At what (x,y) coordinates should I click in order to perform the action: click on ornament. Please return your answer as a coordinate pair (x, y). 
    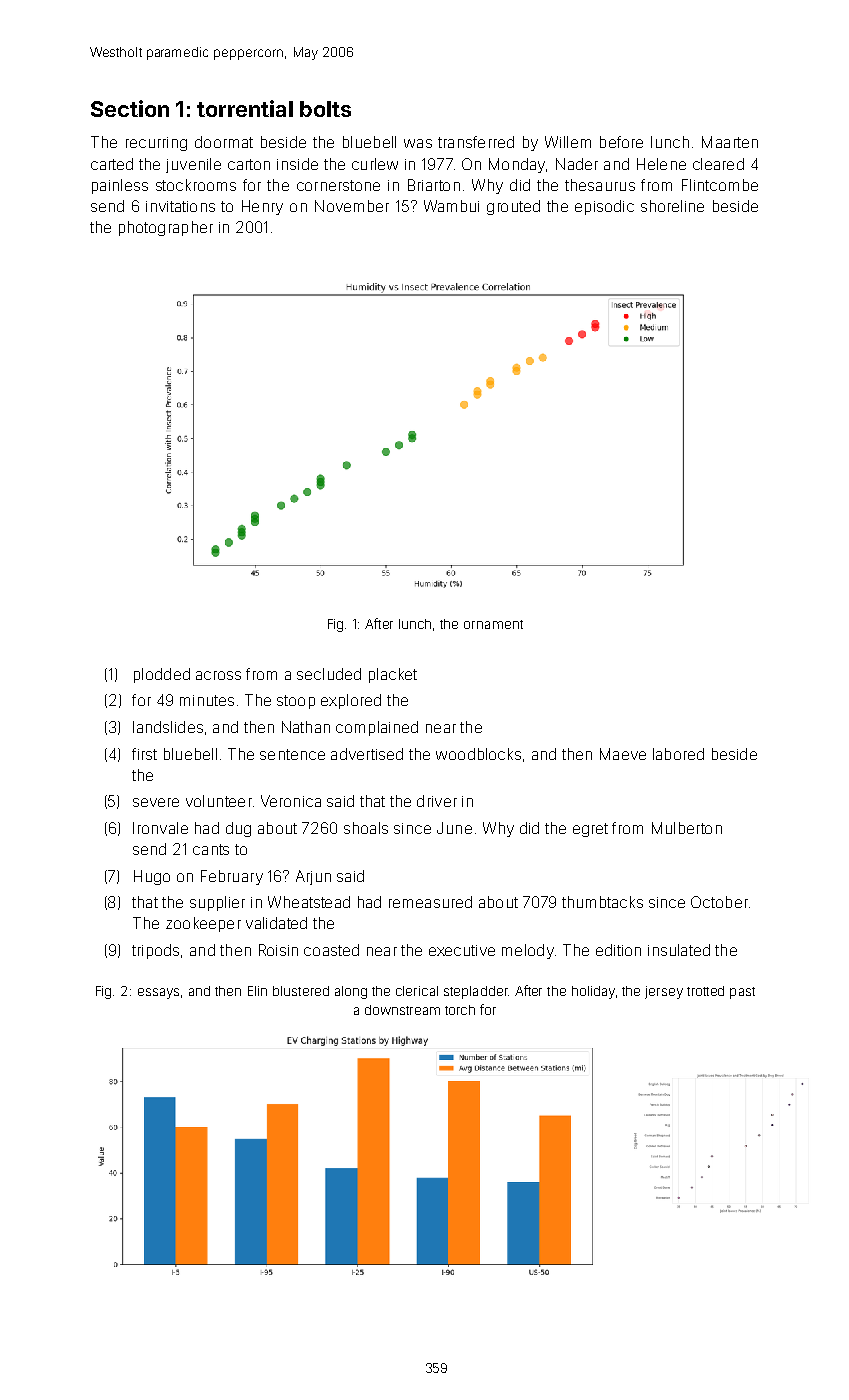
    Looking at the image, I should click on (493, 624).
